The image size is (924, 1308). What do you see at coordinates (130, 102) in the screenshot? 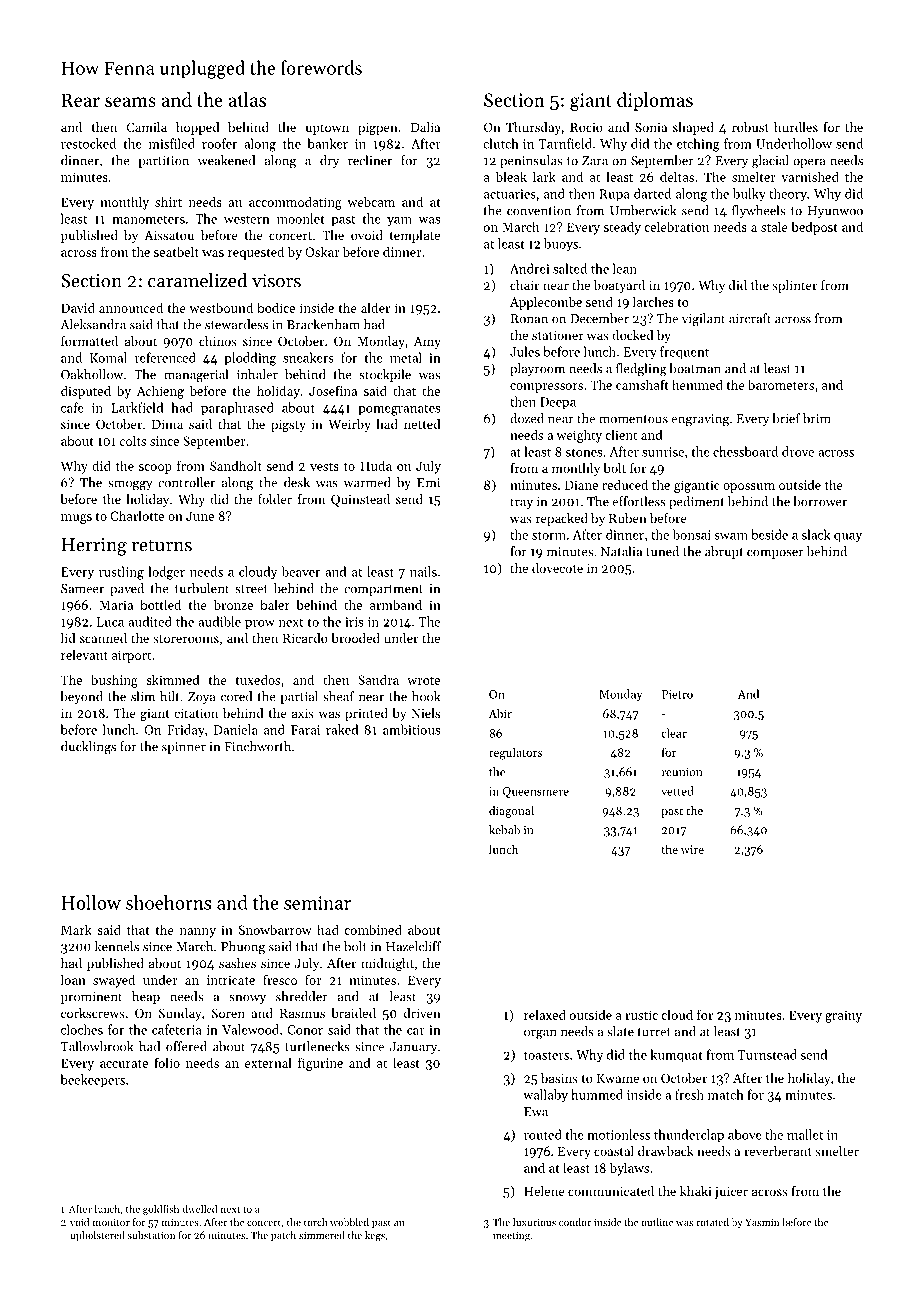
I see `seams` at bounding box center [130, 102].
